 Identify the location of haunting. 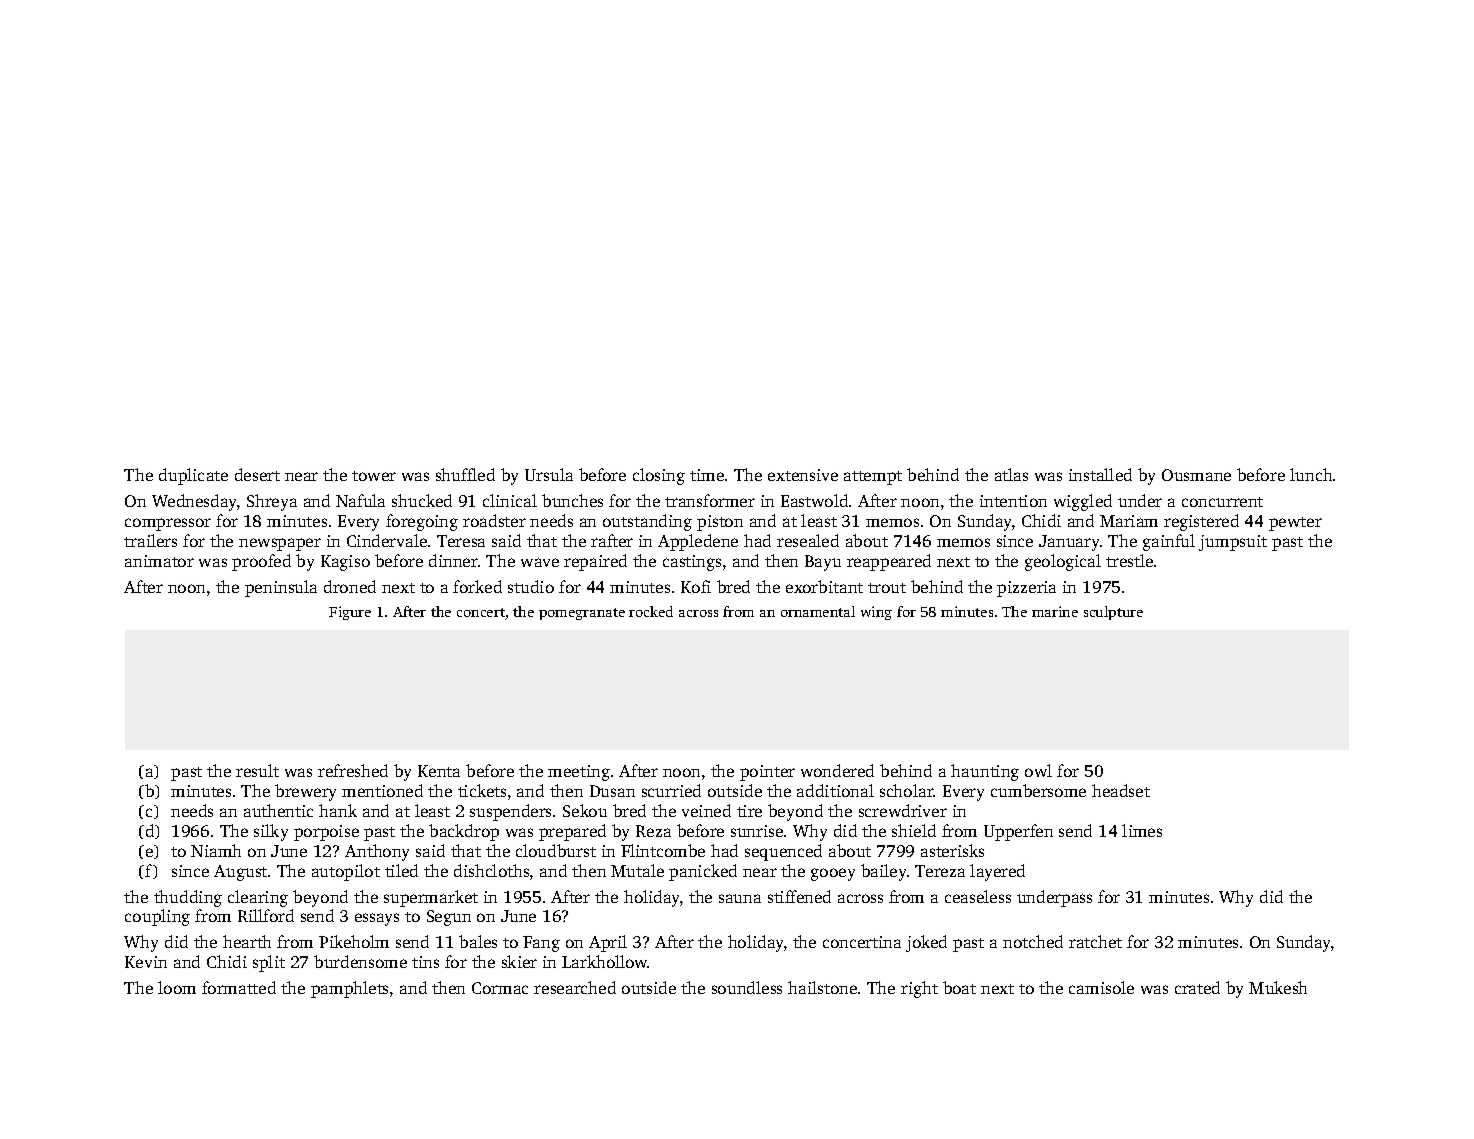
(985, 772).
